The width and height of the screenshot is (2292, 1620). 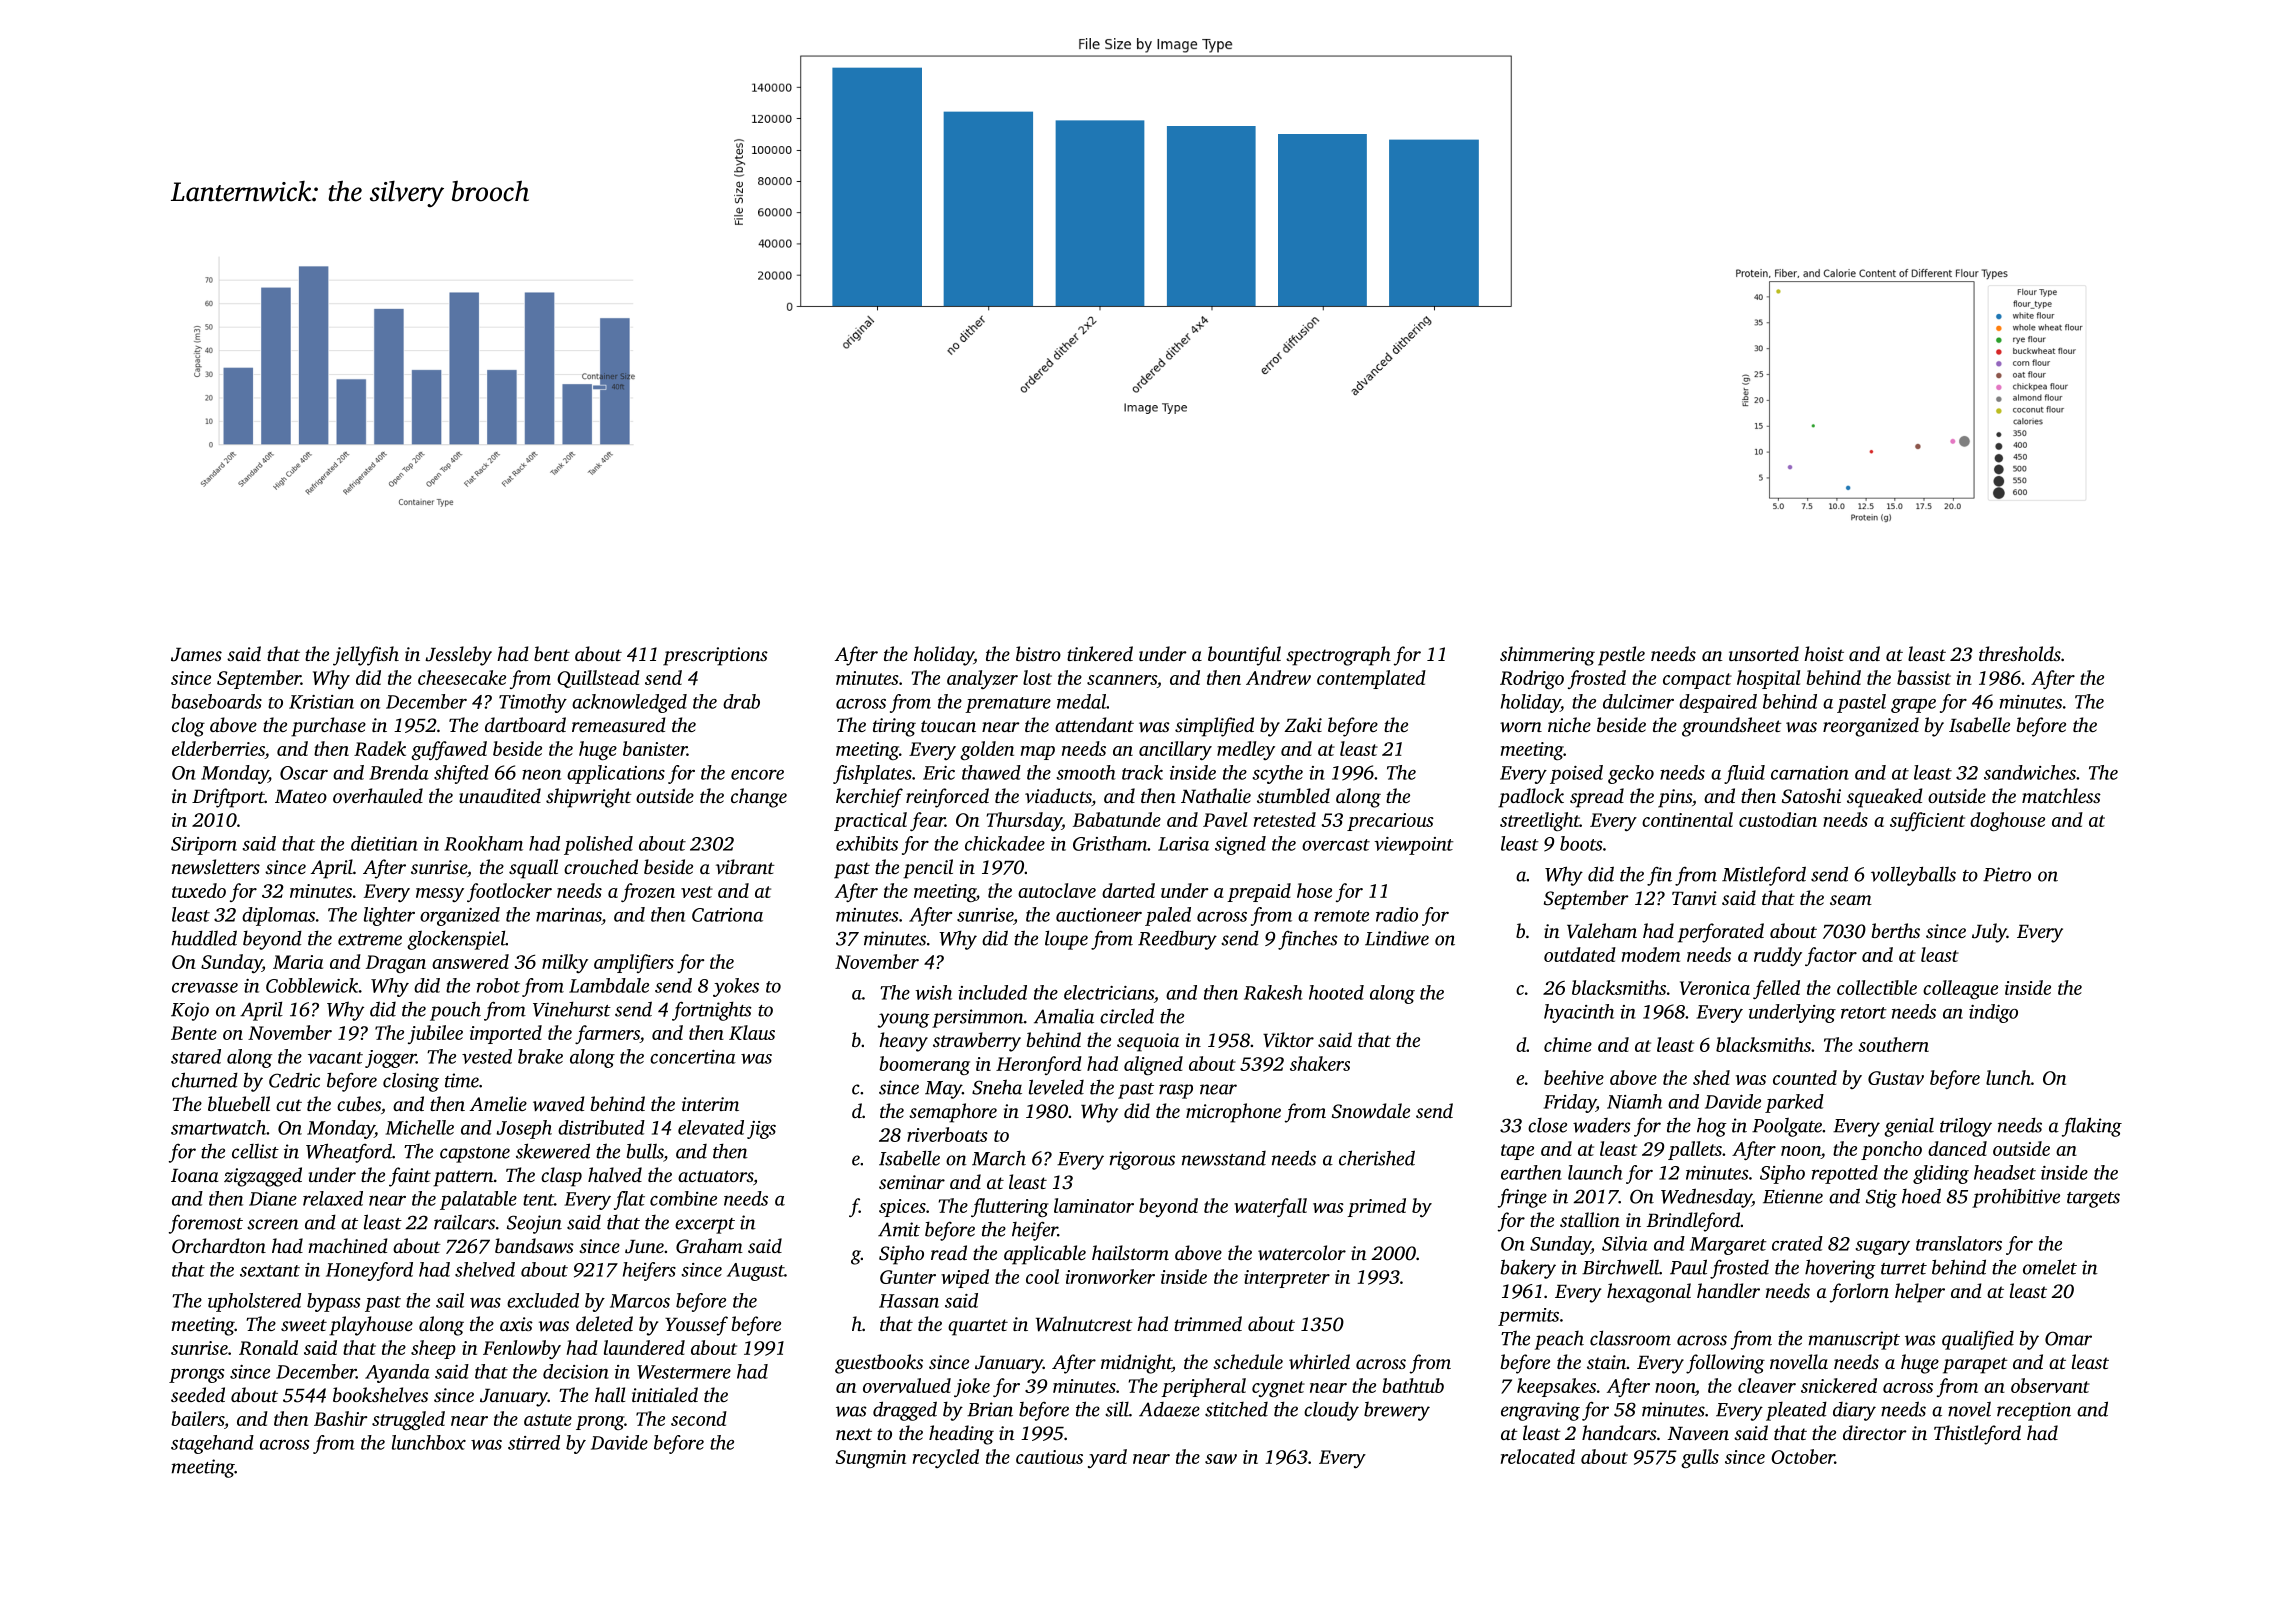 What do you see at coordinates (190, 1011) in the screenshot?
I see `Kojo` at bounding box center [190, 1011].
